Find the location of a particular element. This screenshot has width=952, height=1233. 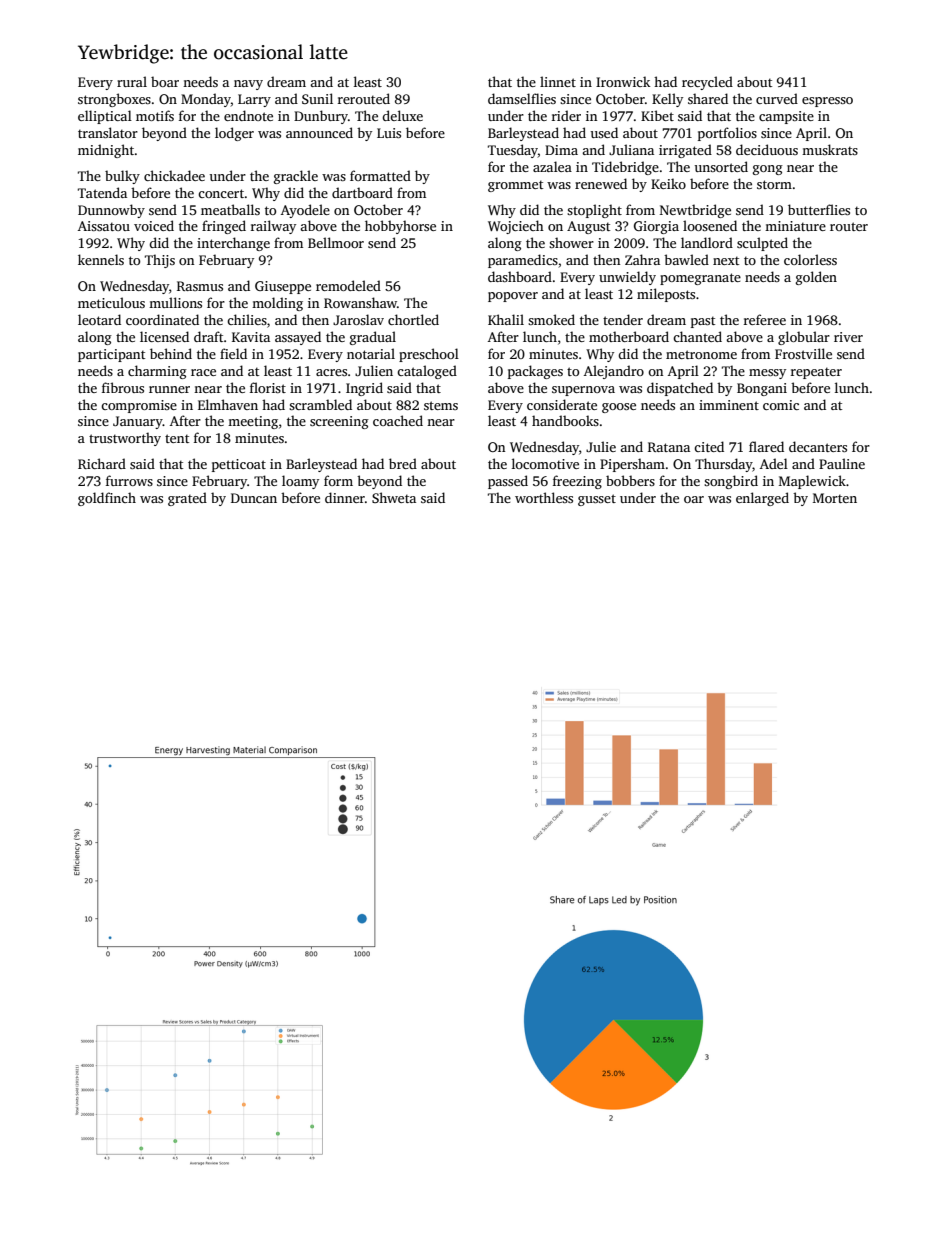

rural is located at coordinates (132, 81).
